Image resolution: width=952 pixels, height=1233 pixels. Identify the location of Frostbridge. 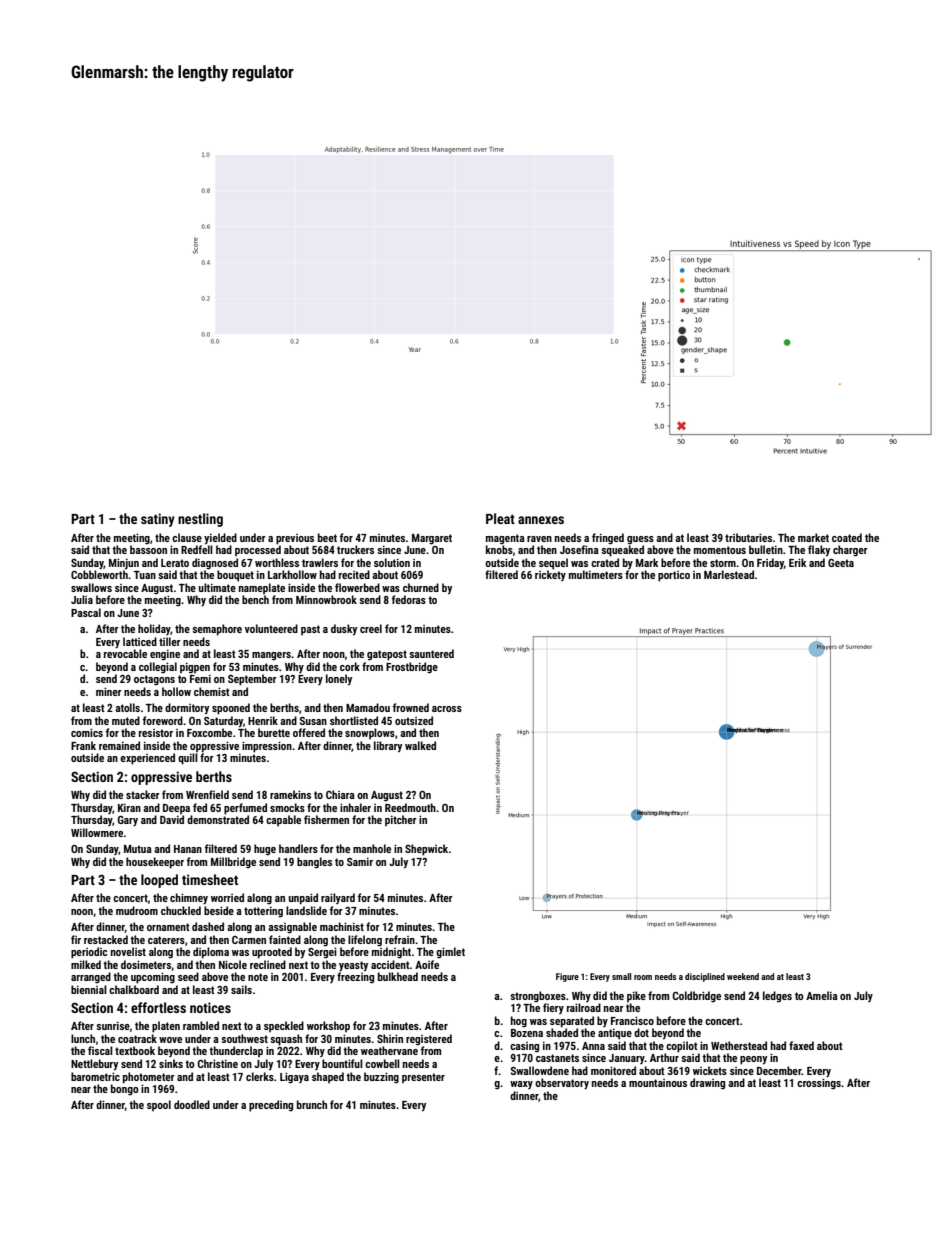
(412, 668).
